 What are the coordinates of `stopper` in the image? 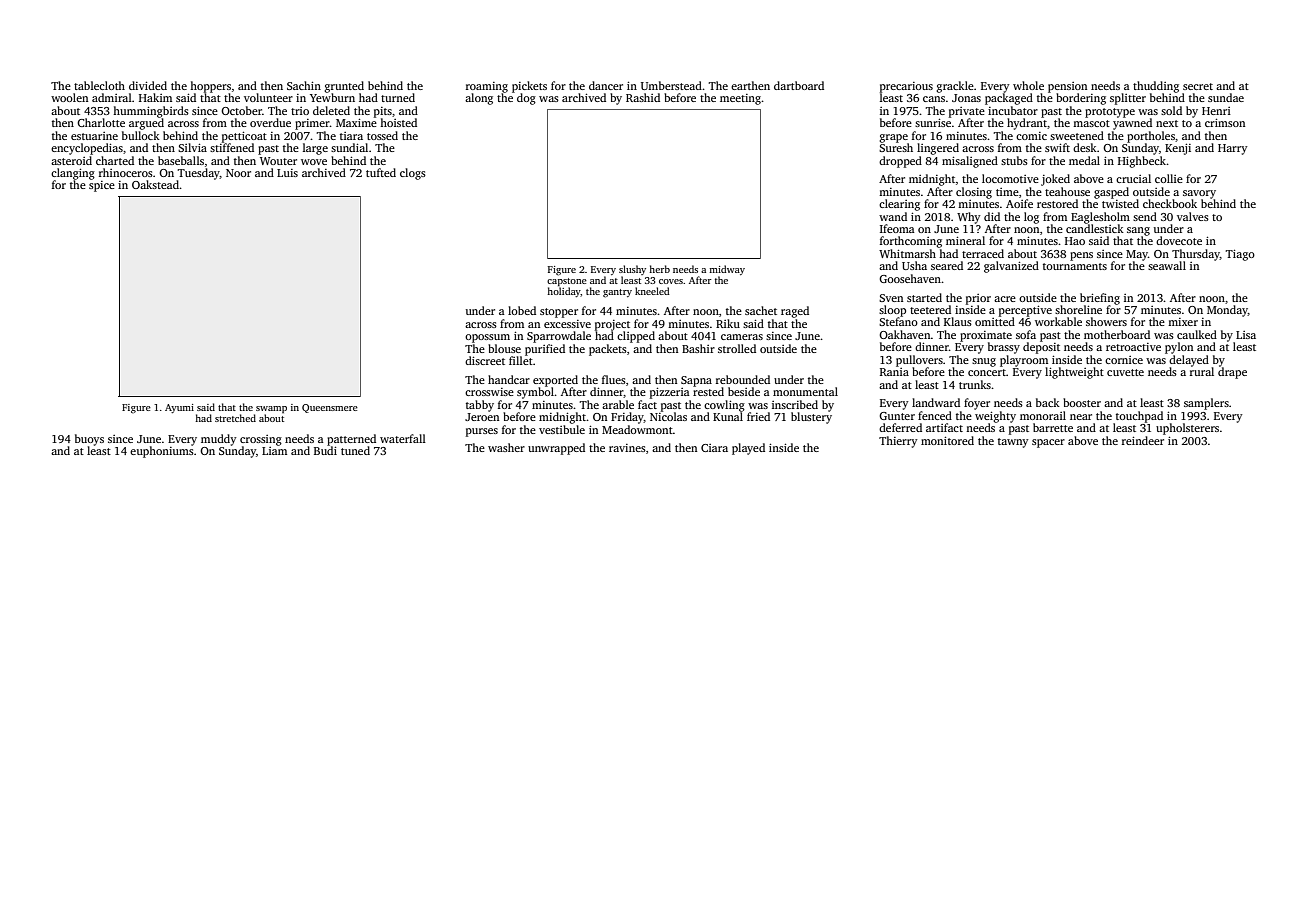 It's located at (559, 313).
